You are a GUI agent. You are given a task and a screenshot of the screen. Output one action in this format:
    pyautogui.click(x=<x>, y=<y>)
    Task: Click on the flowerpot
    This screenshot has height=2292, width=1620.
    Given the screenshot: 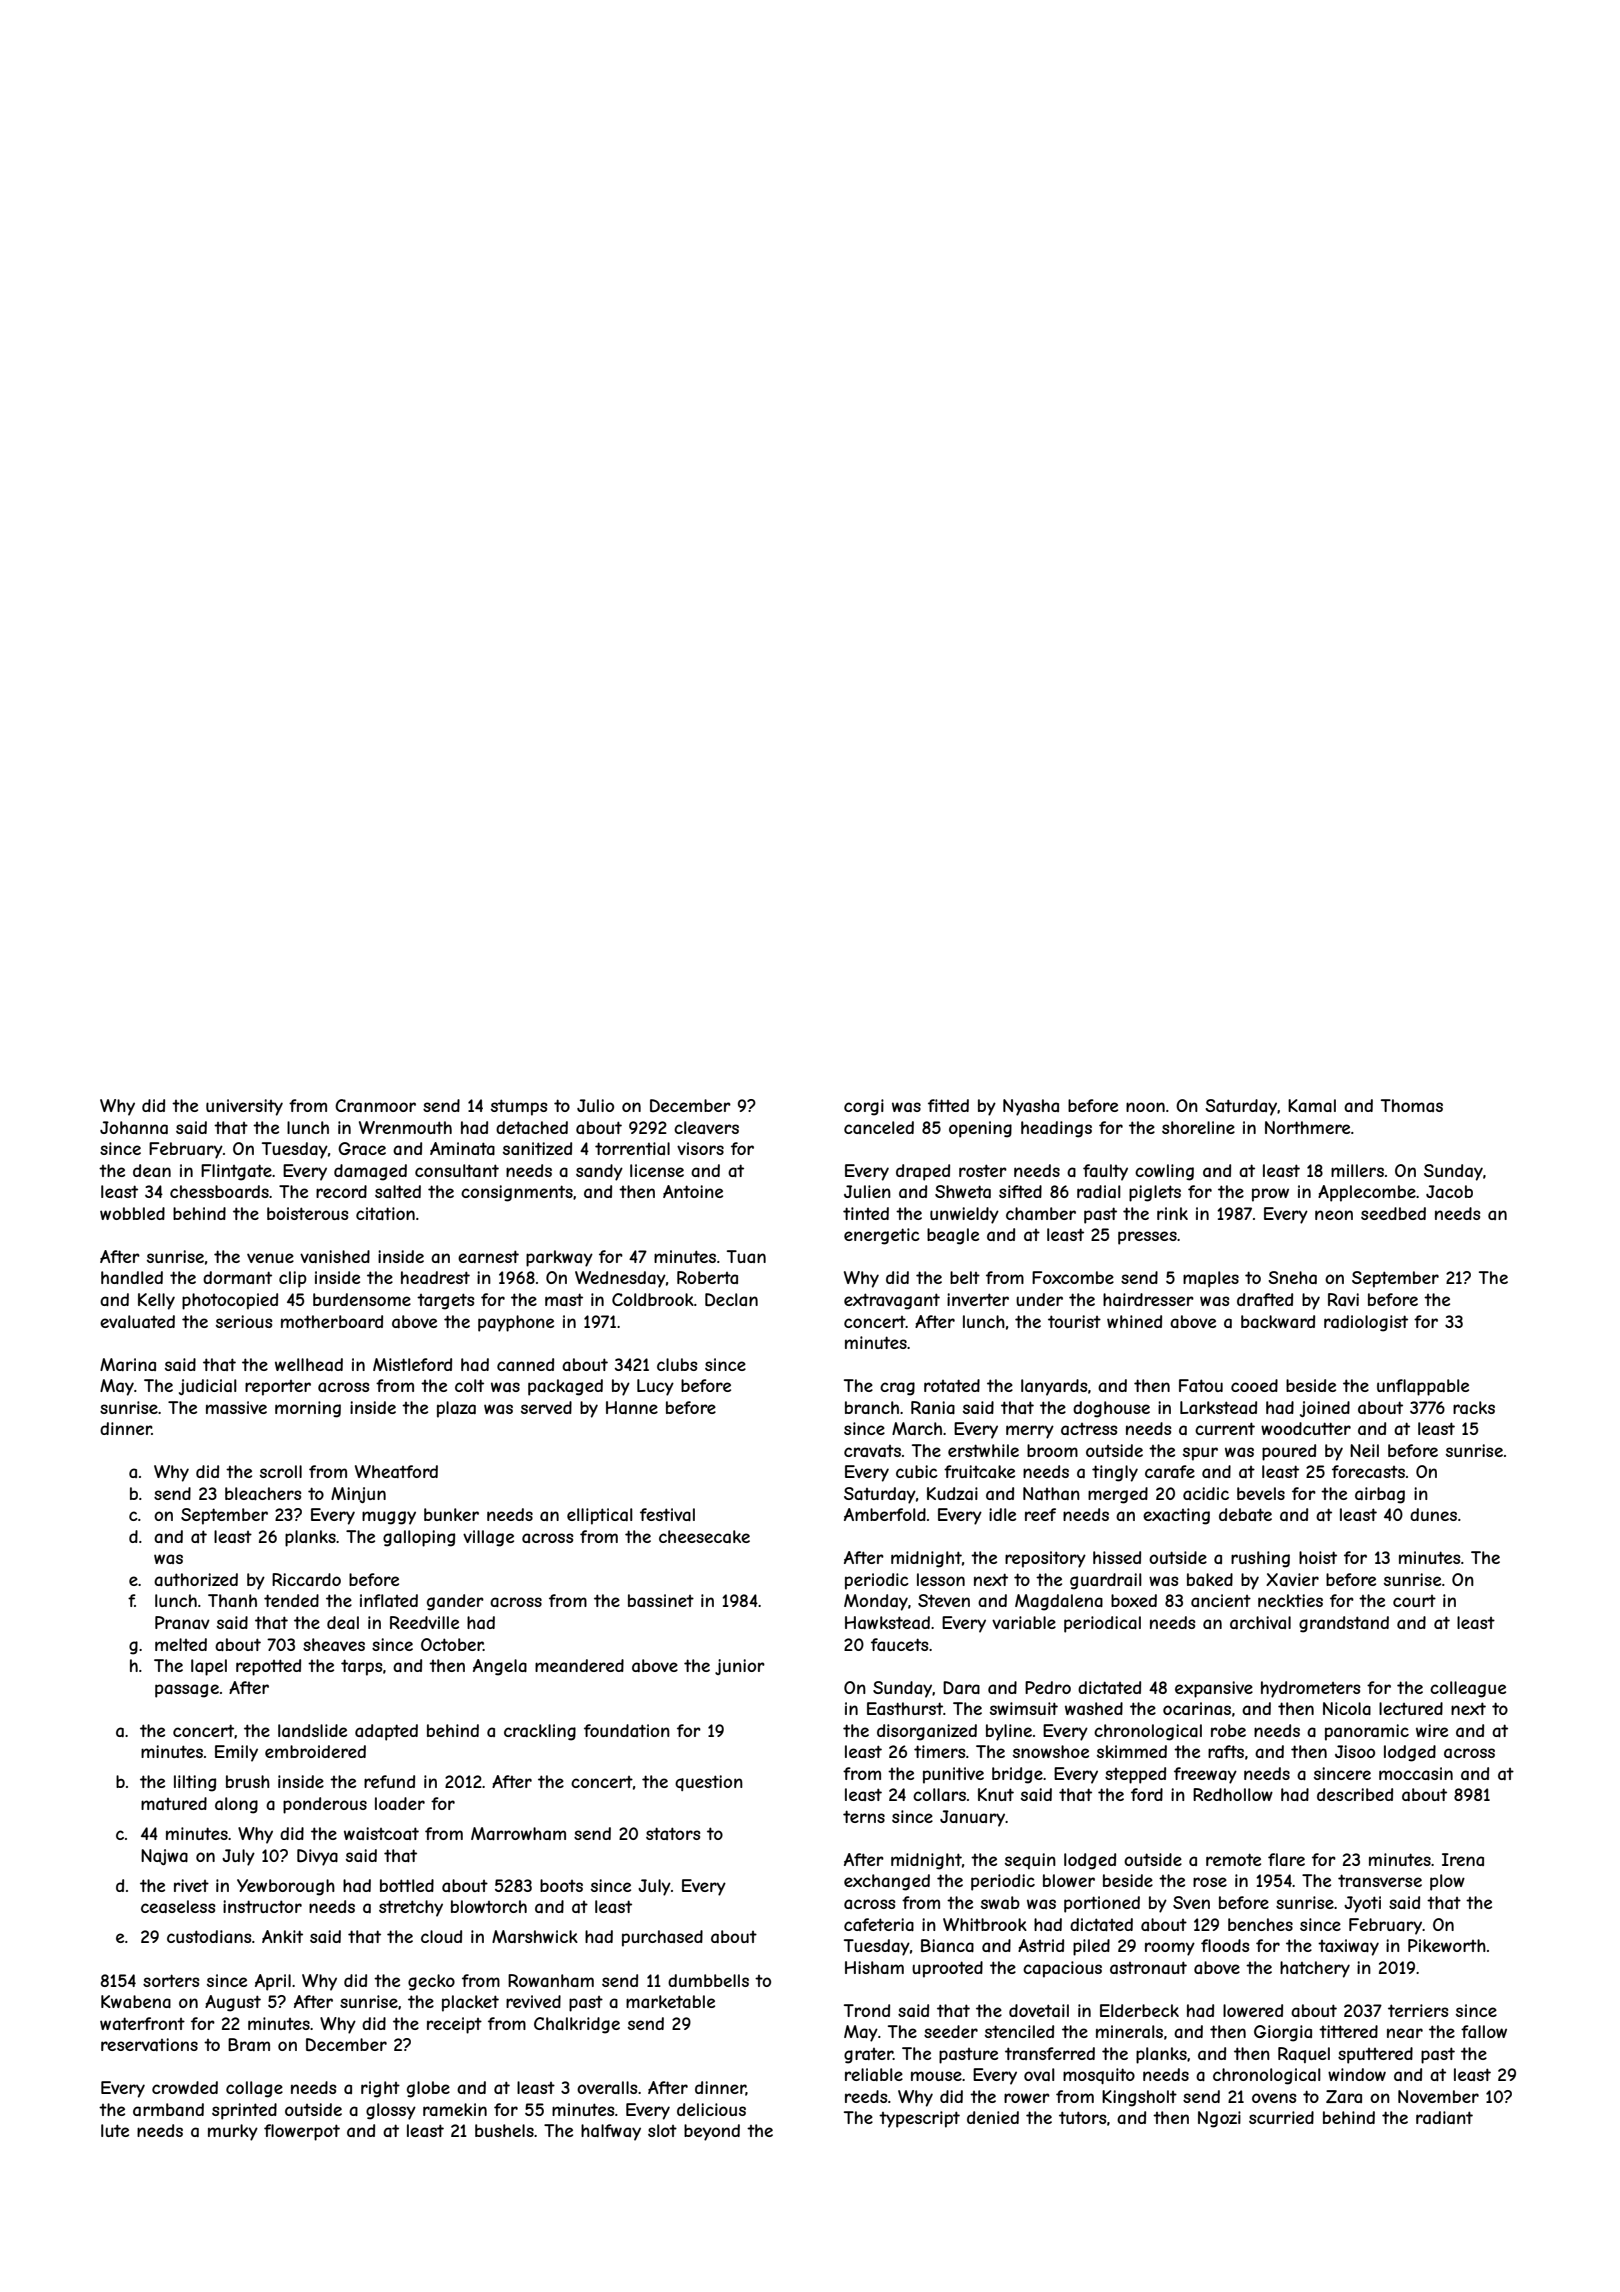 What is the action you would take?
    pyautogui.click(x=302, y=2132)
